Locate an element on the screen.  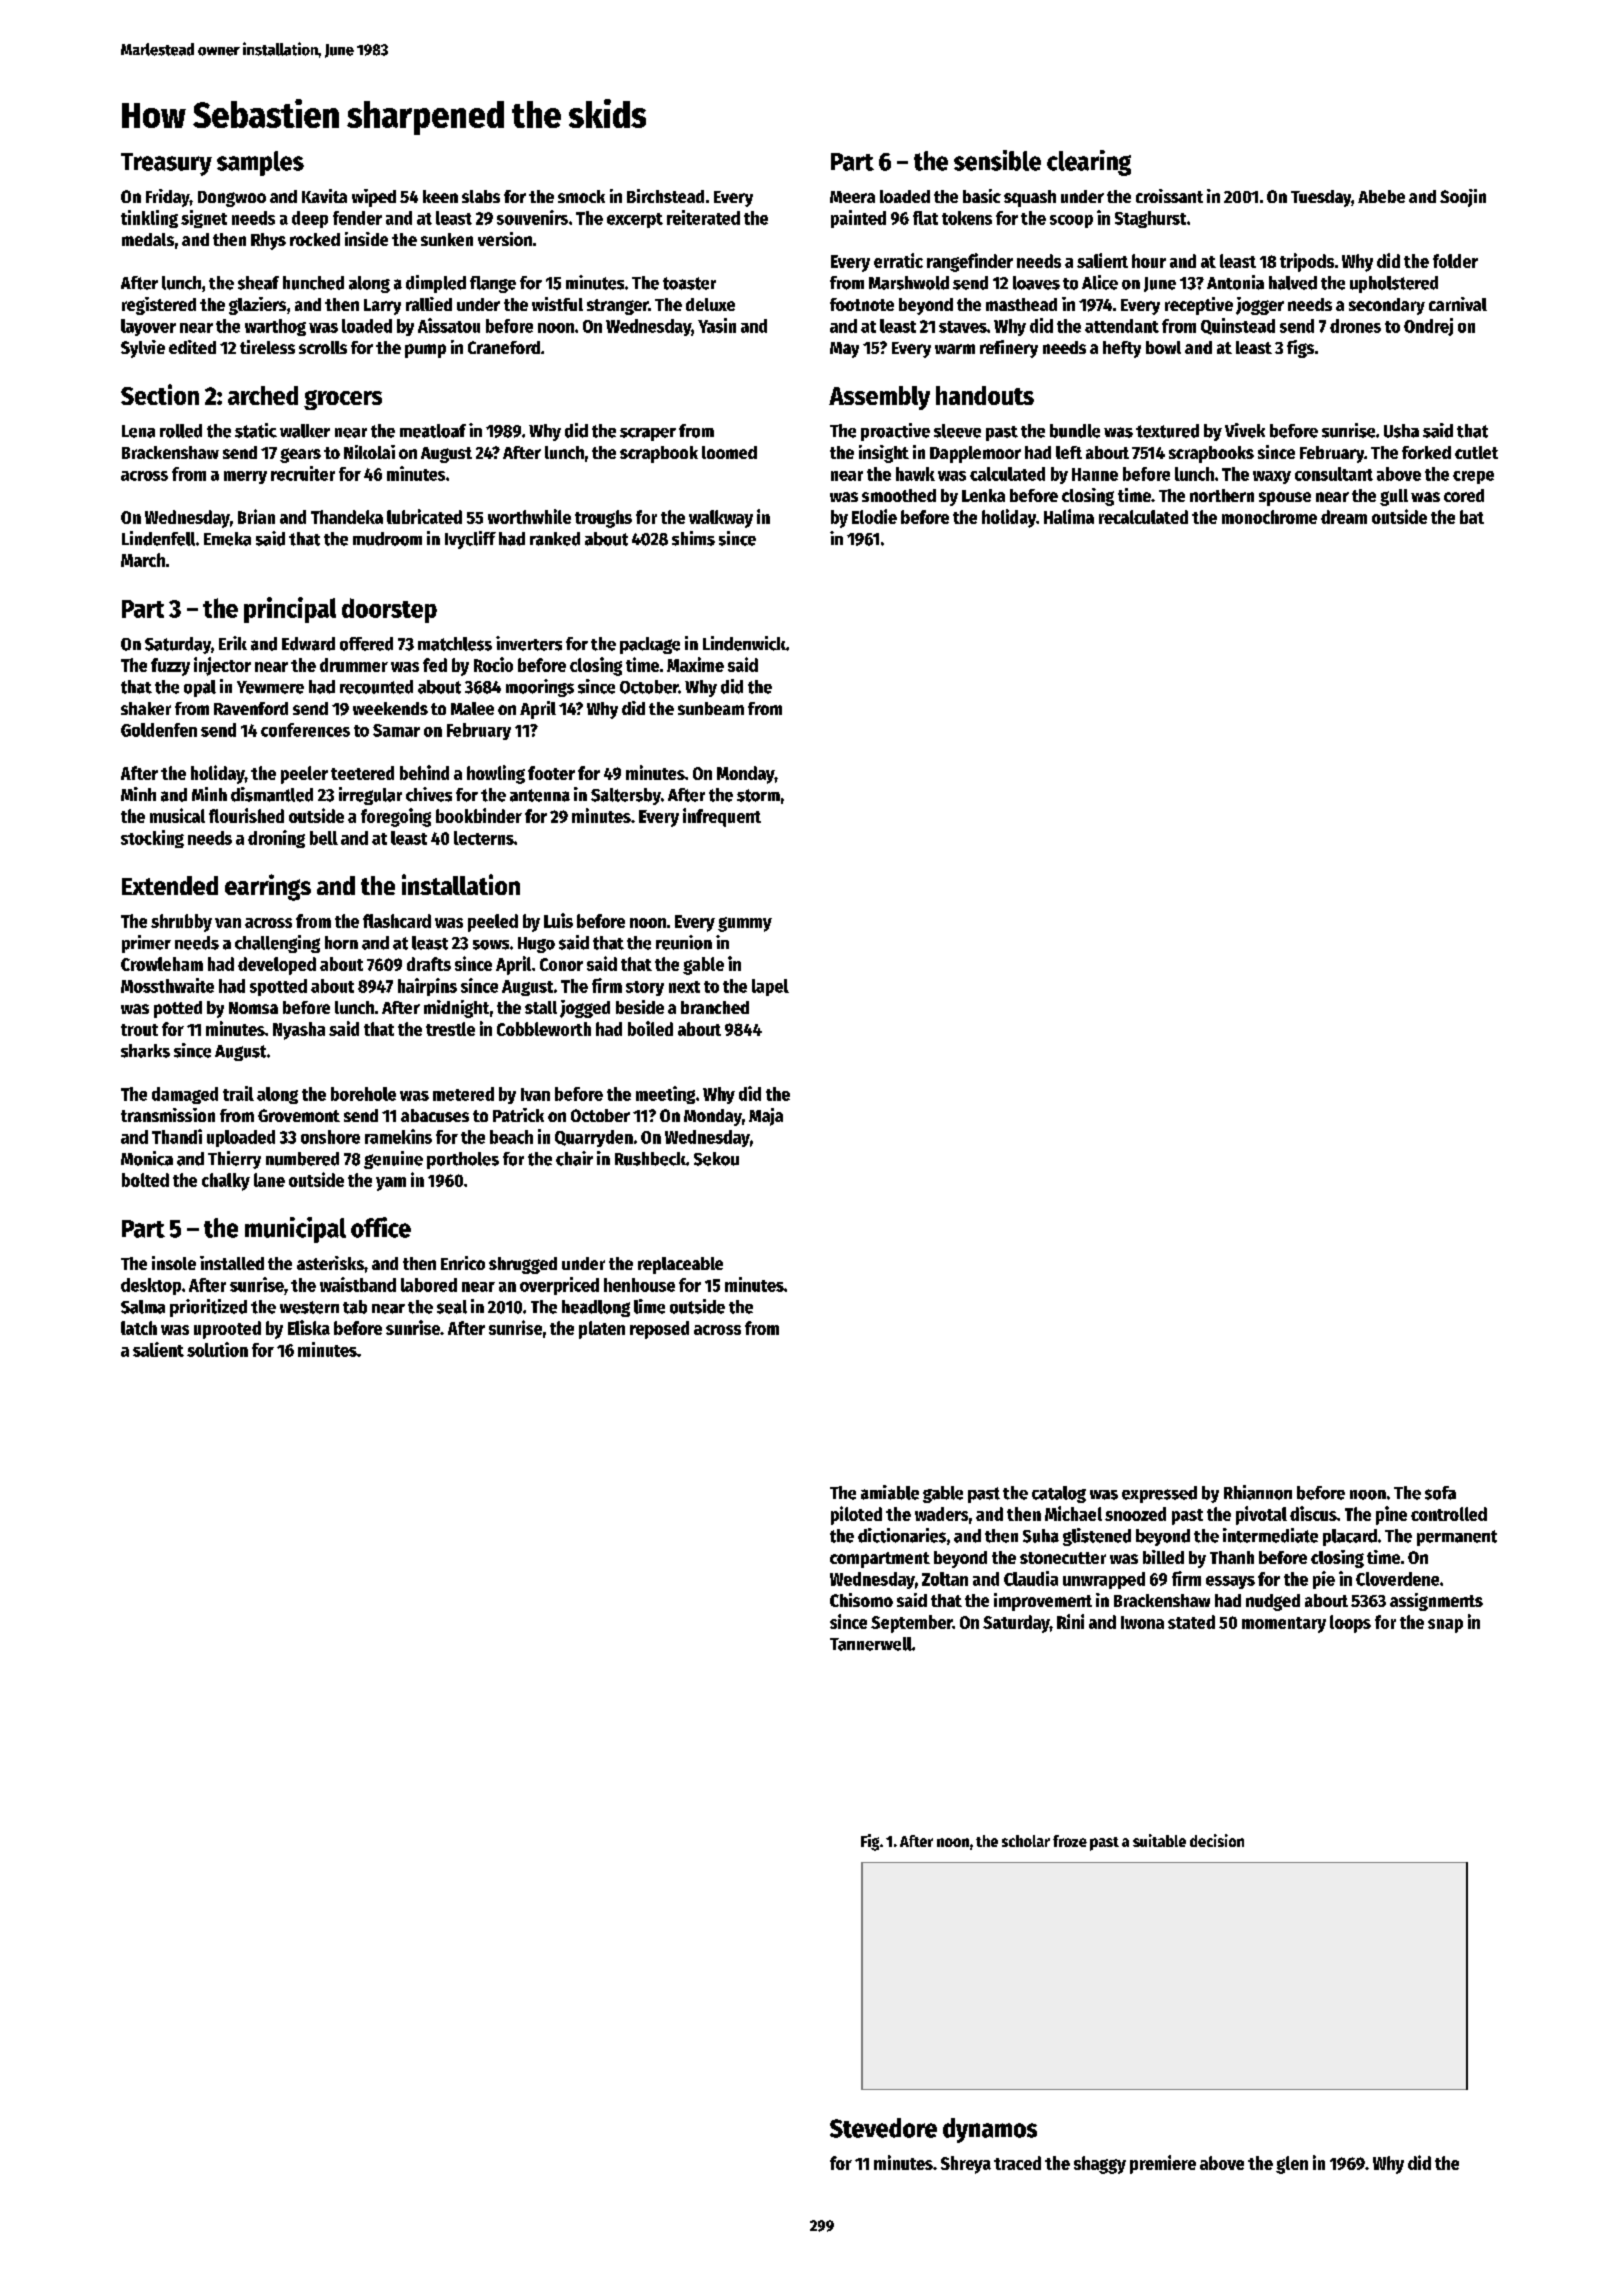
grocers is located at coordinates (343, 400).
